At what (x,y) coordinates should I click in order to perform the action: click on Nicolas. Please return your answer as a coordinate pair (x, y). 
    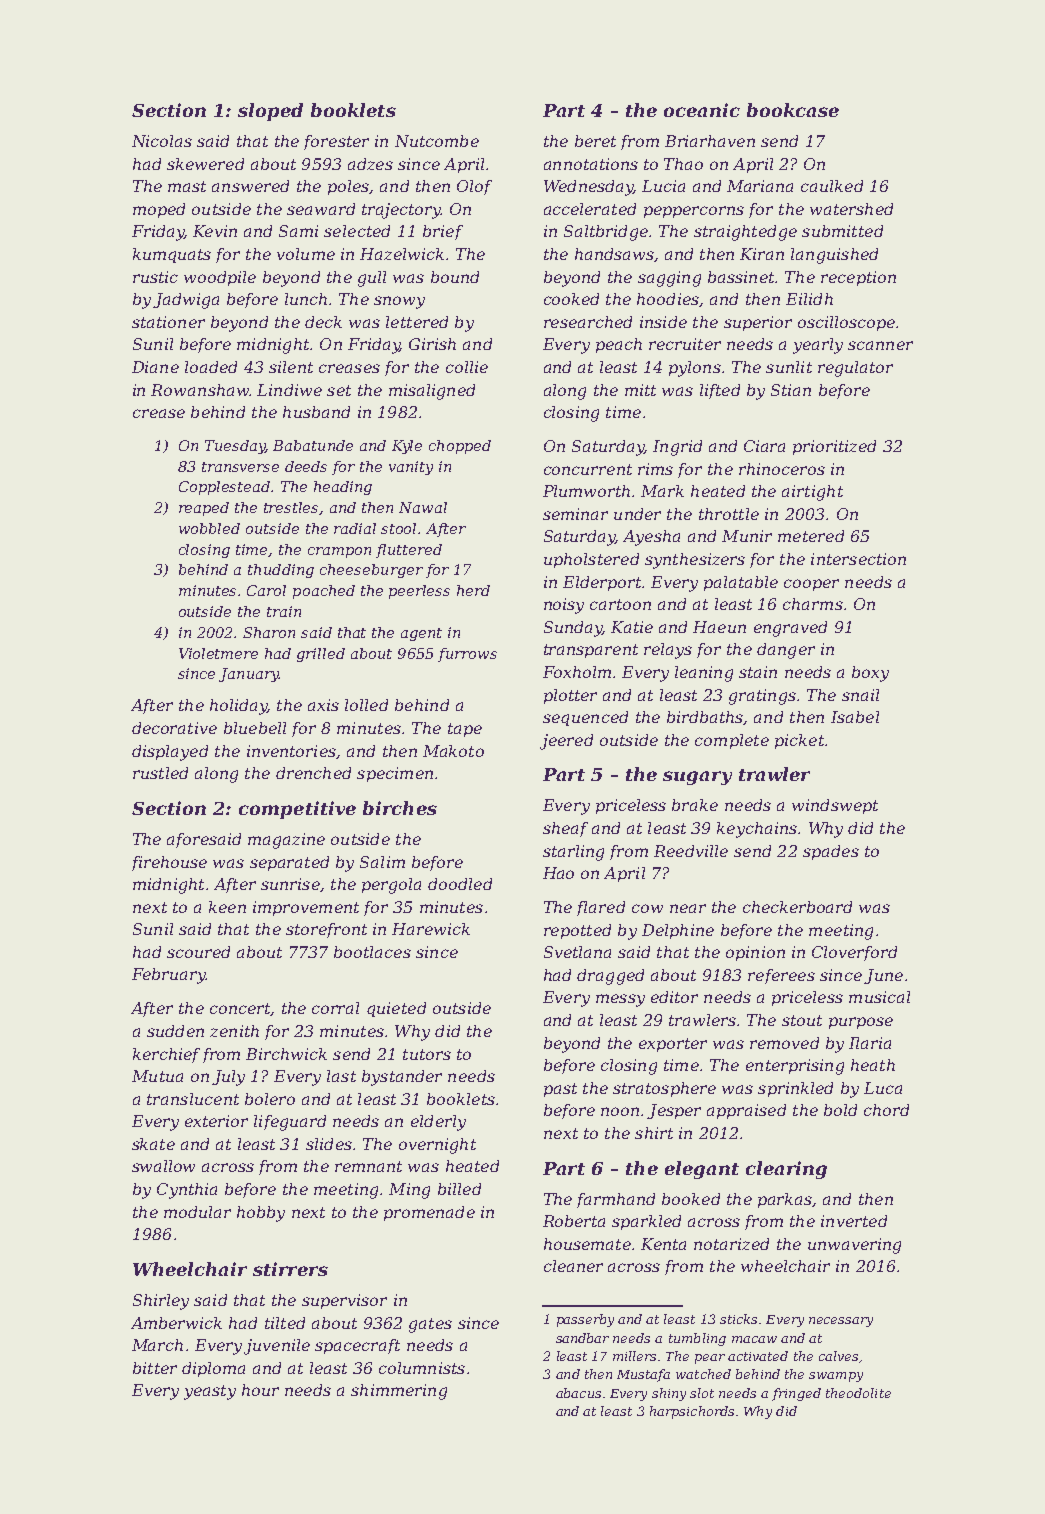
    Looking at the image, I should click on (162, 141).
